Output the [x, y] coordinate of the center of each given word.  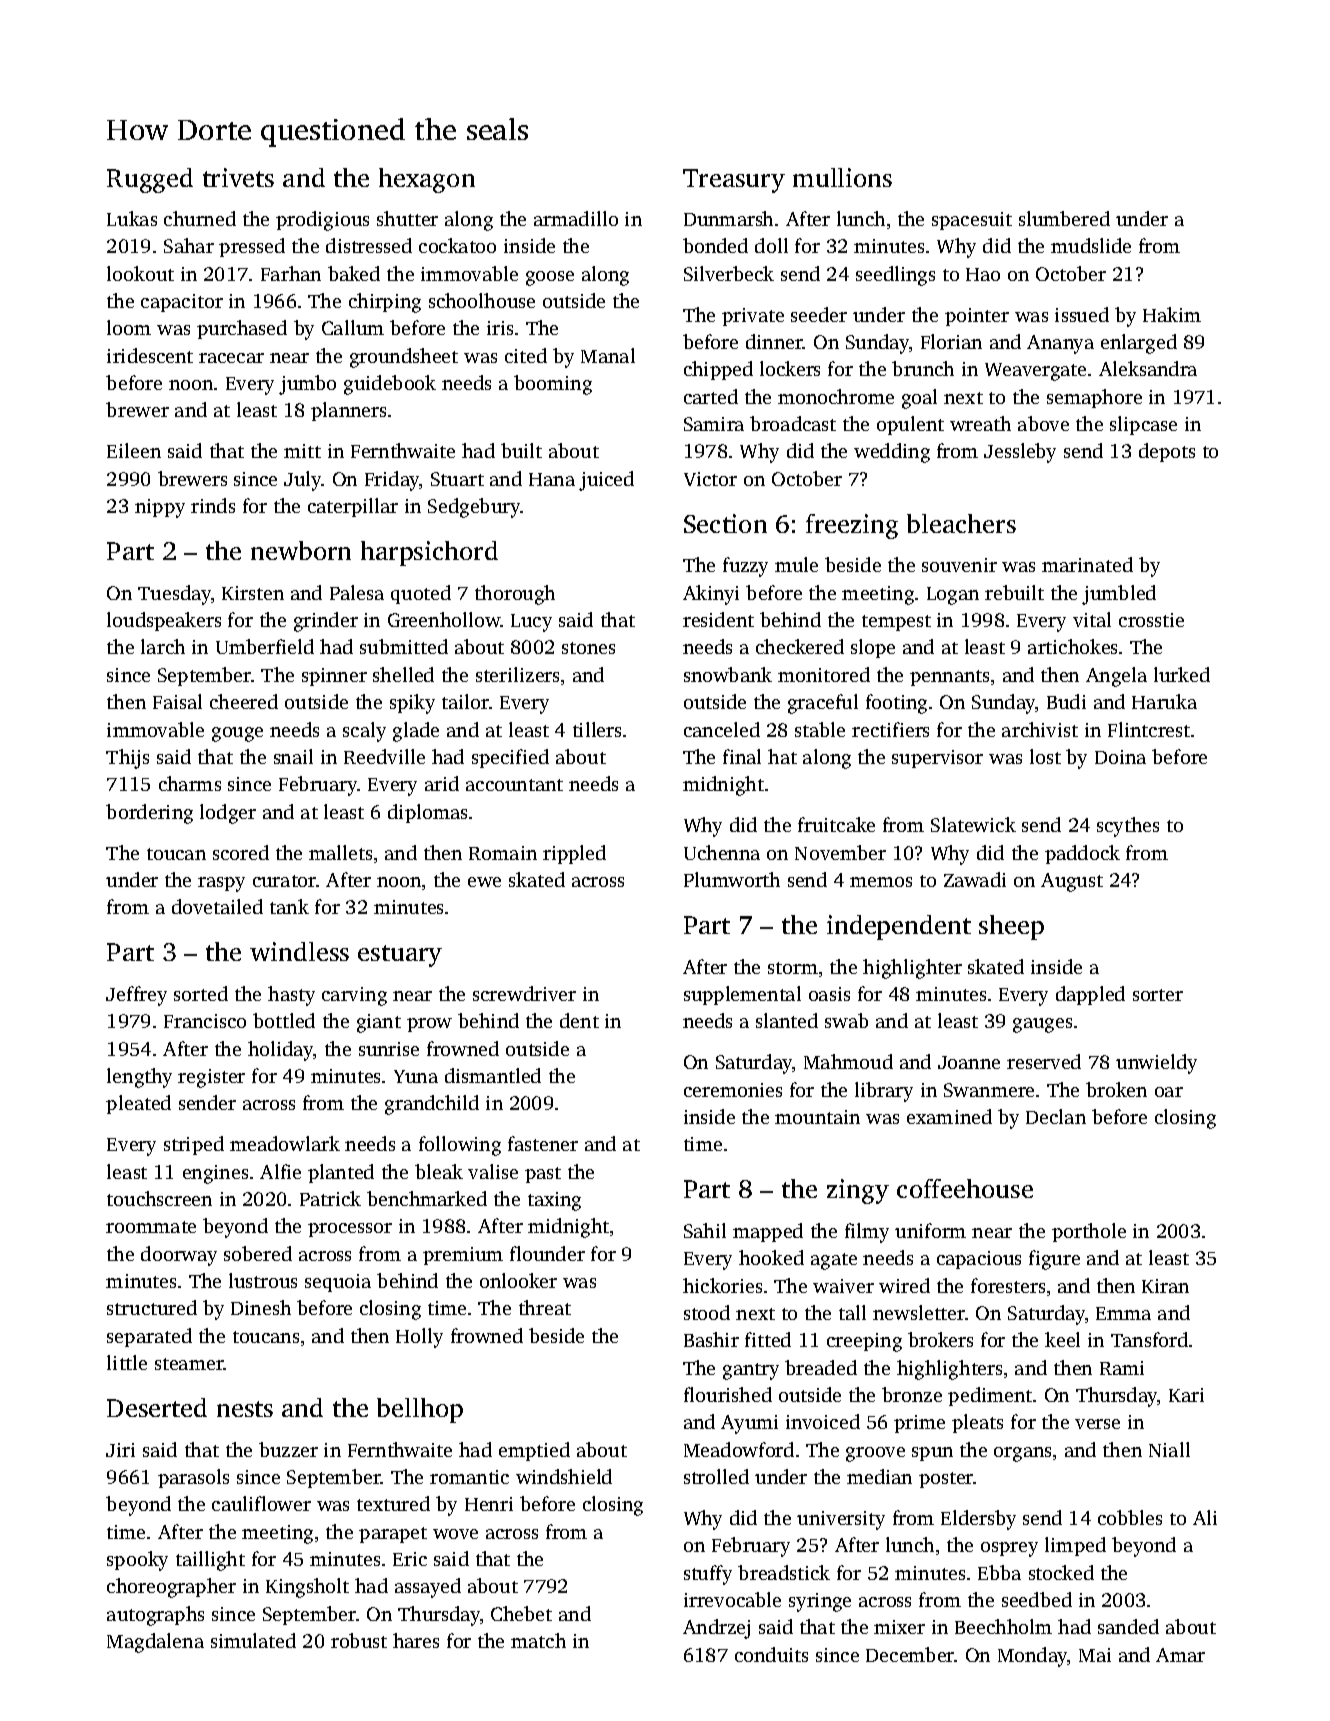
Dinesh [261, 1307]
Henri [489, 1504]
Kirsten [253, 593]
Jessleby [1020, 453]
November [840, 852]
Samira [714, 424]
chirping [385, 303]
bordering [149, 814]
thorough [515, 595]
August [1072, 882]
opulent [910, 425]
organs [1022, 1454]
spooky [137, 1561]
